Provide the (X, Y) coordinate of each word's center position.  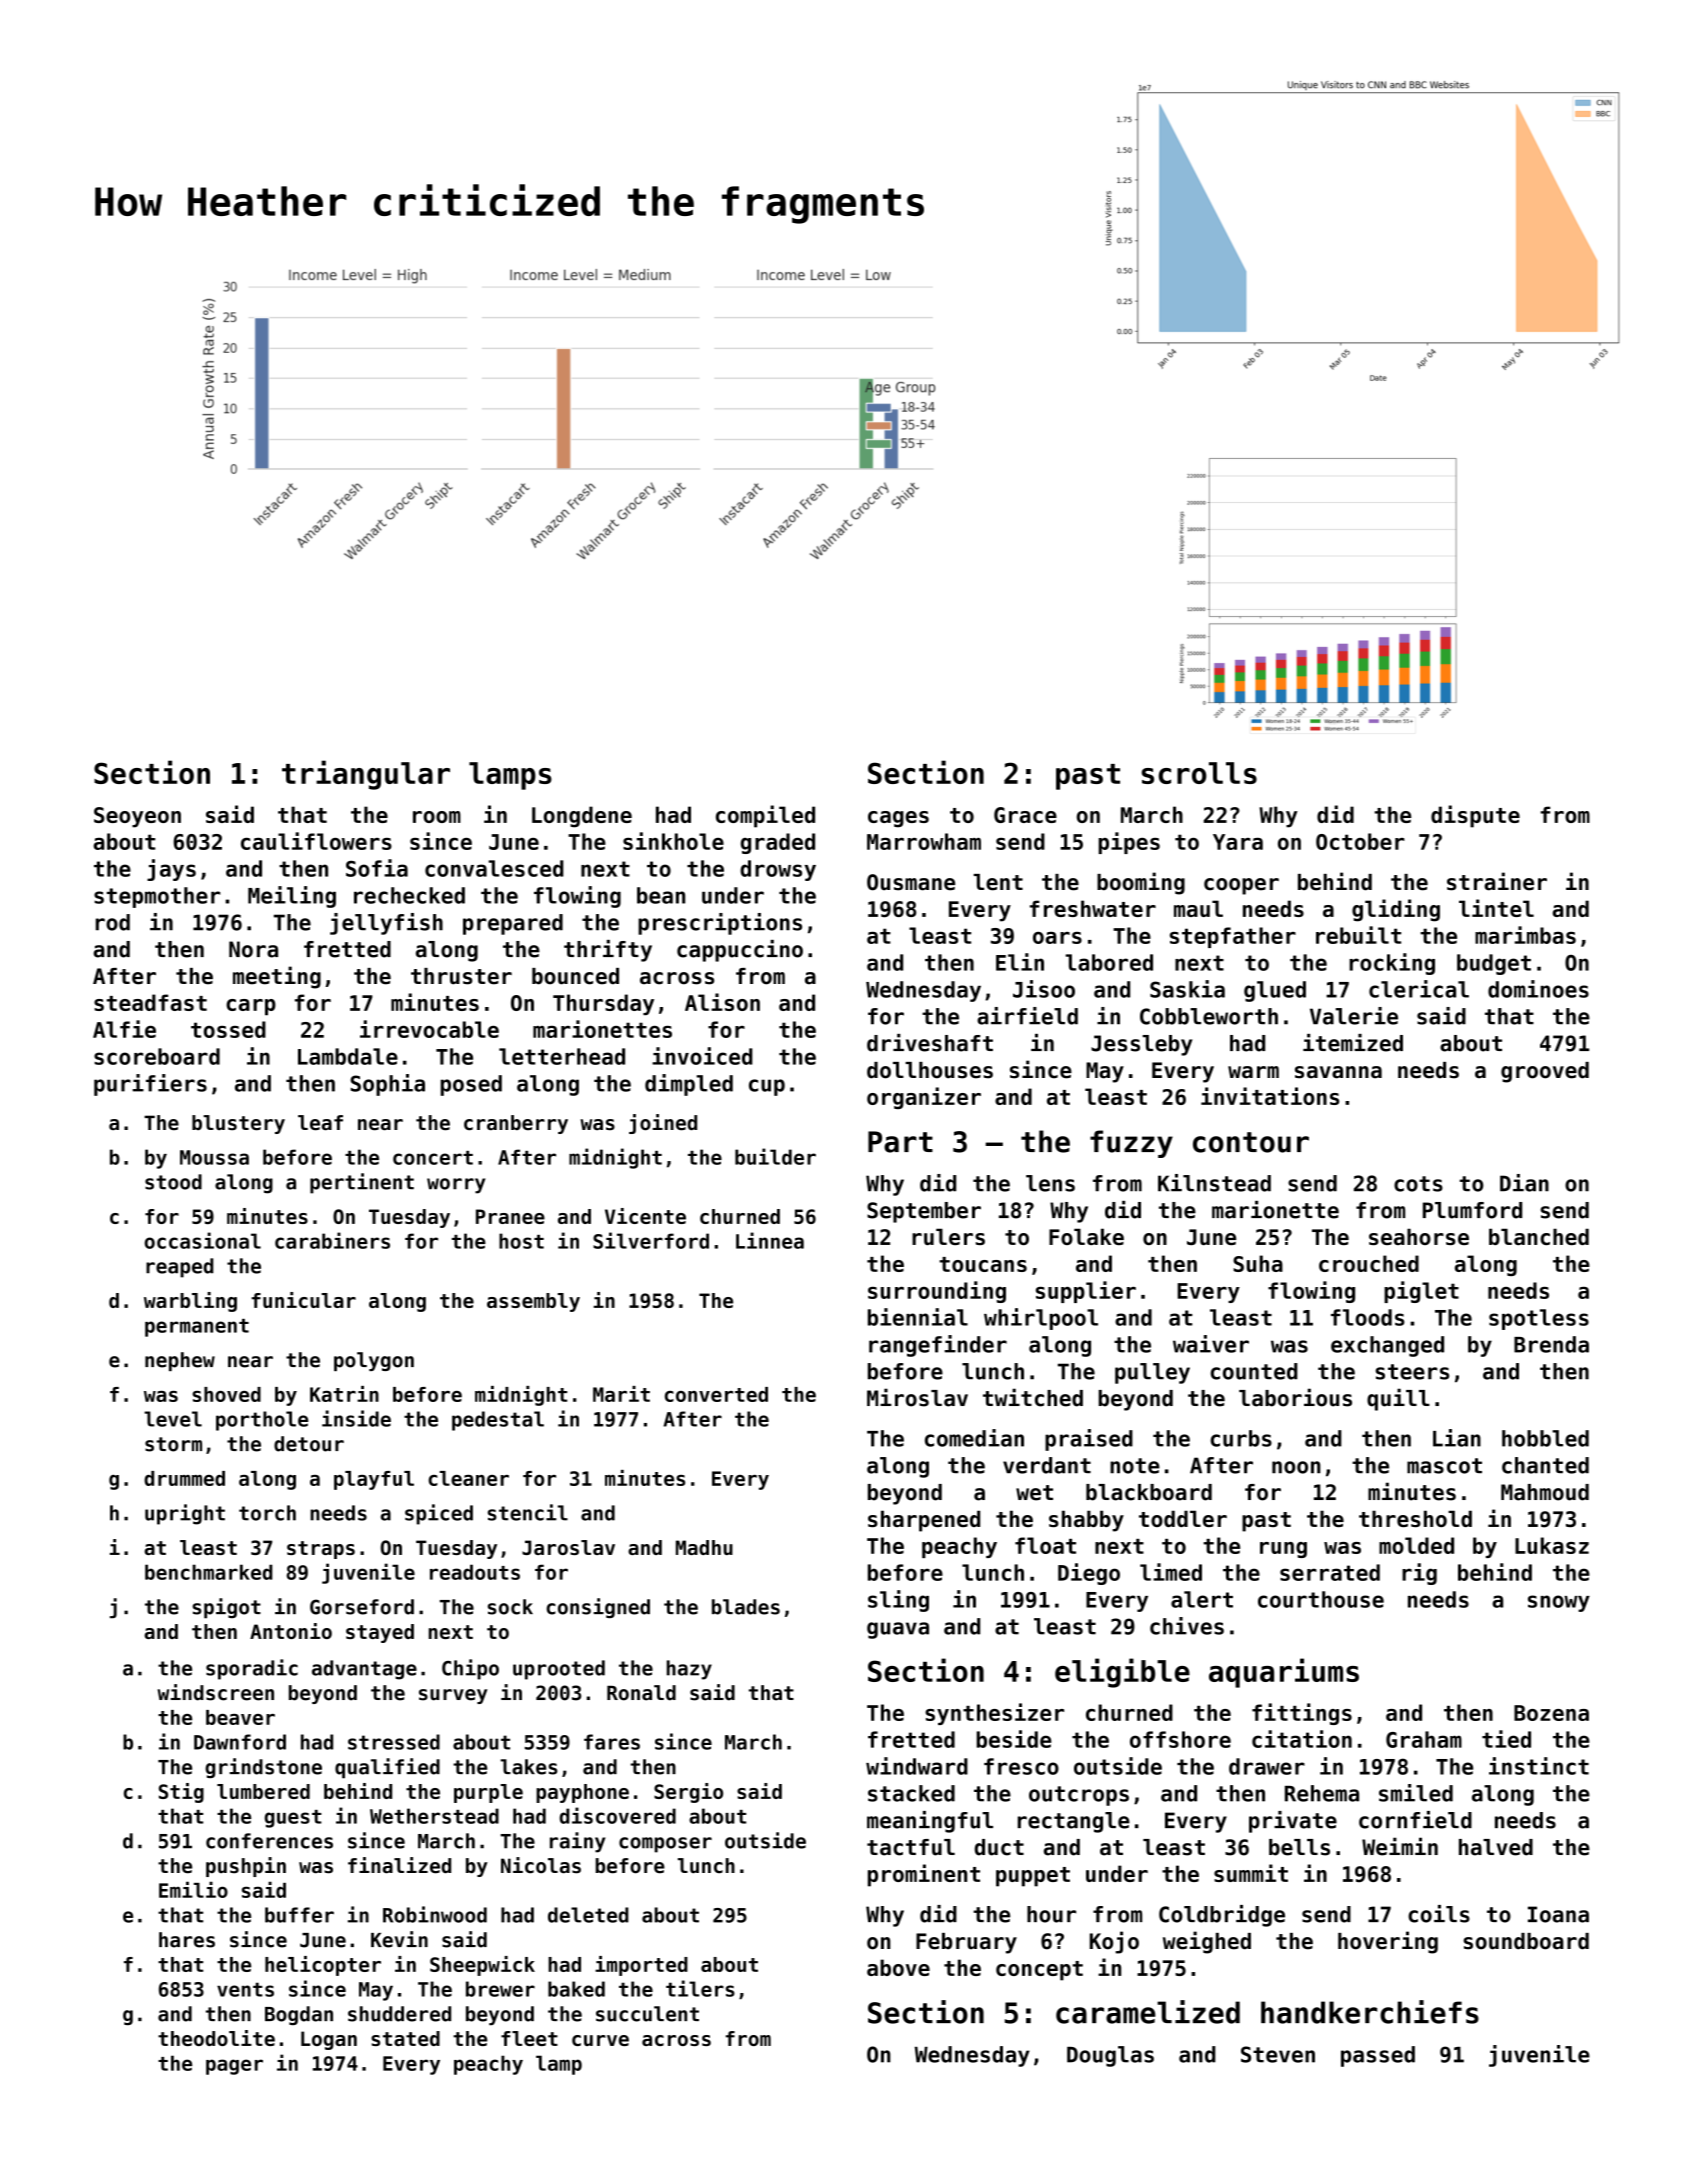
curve (600, 2040)
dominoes (1538, 989)
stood (173, 1182)
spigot (226, 1608)
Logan (329, 2040)
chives (1187, 1626)
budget (1494, 964)
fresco (1021, 1766)
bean (661, 895)
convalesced (494, 868)
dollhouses (930, 1070)
